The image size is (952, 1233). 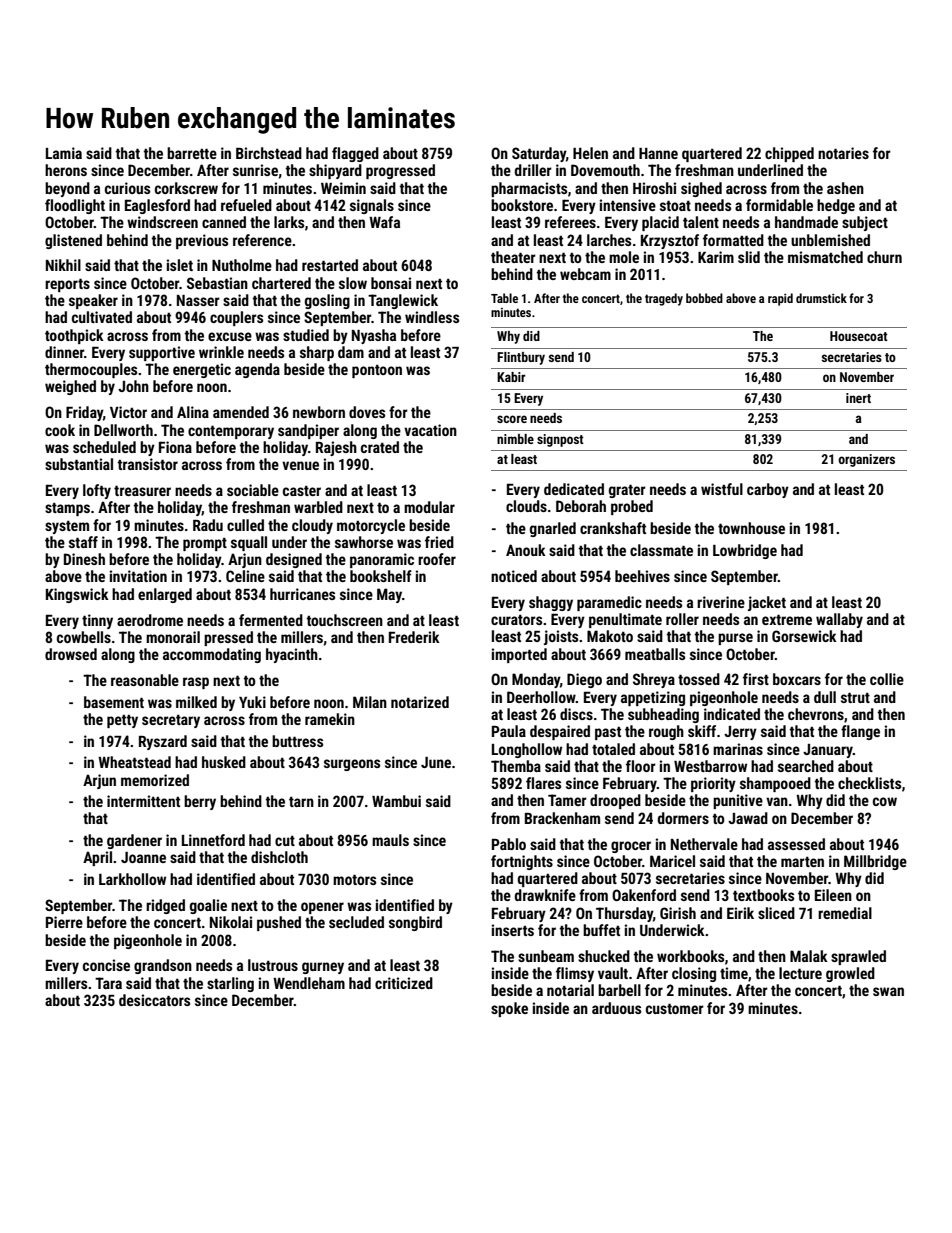 I want to click on Housecoat, so click(x=859, y=336).
